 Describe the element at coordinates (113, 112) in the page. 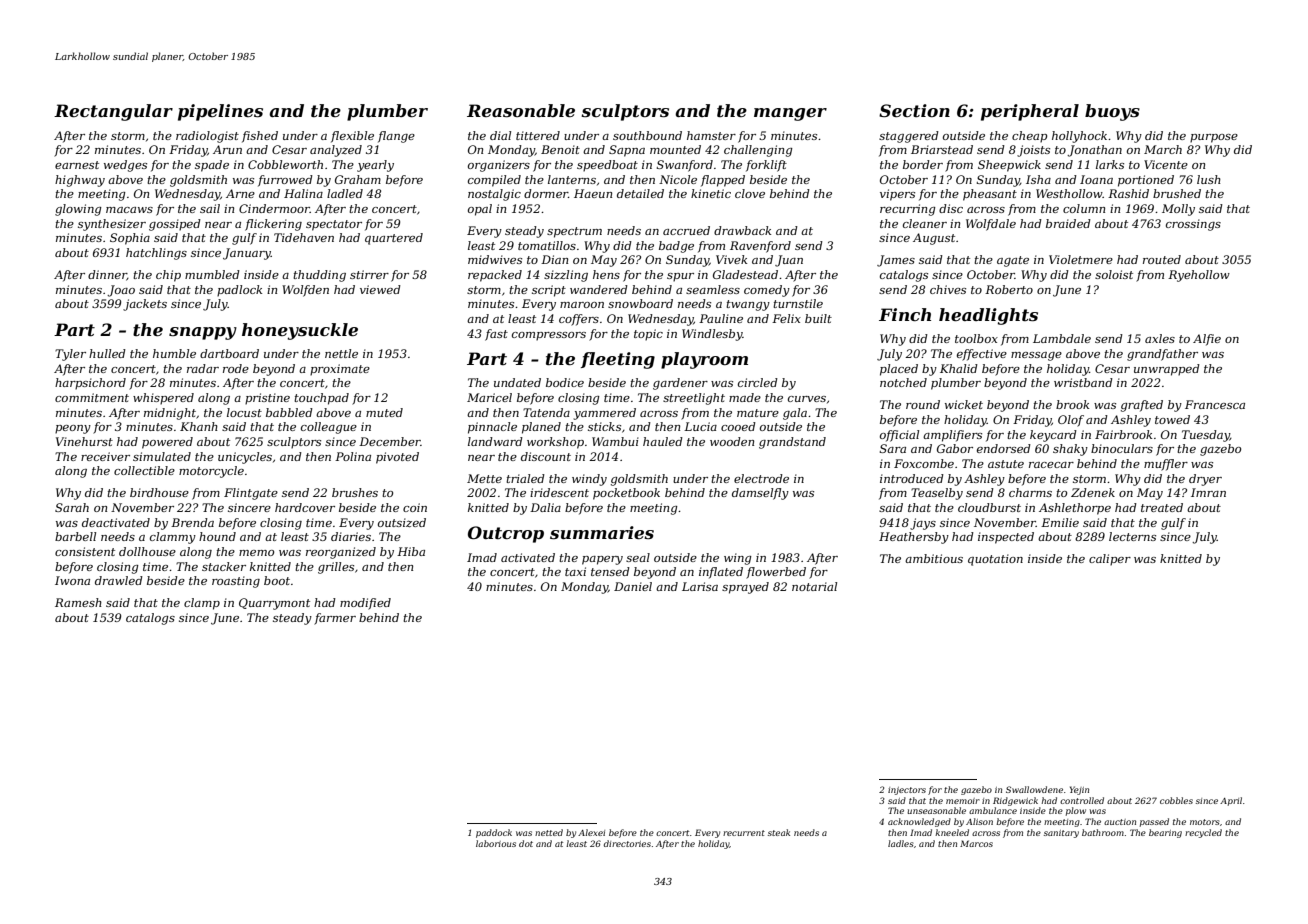

I see `Rectangular` at that location.
